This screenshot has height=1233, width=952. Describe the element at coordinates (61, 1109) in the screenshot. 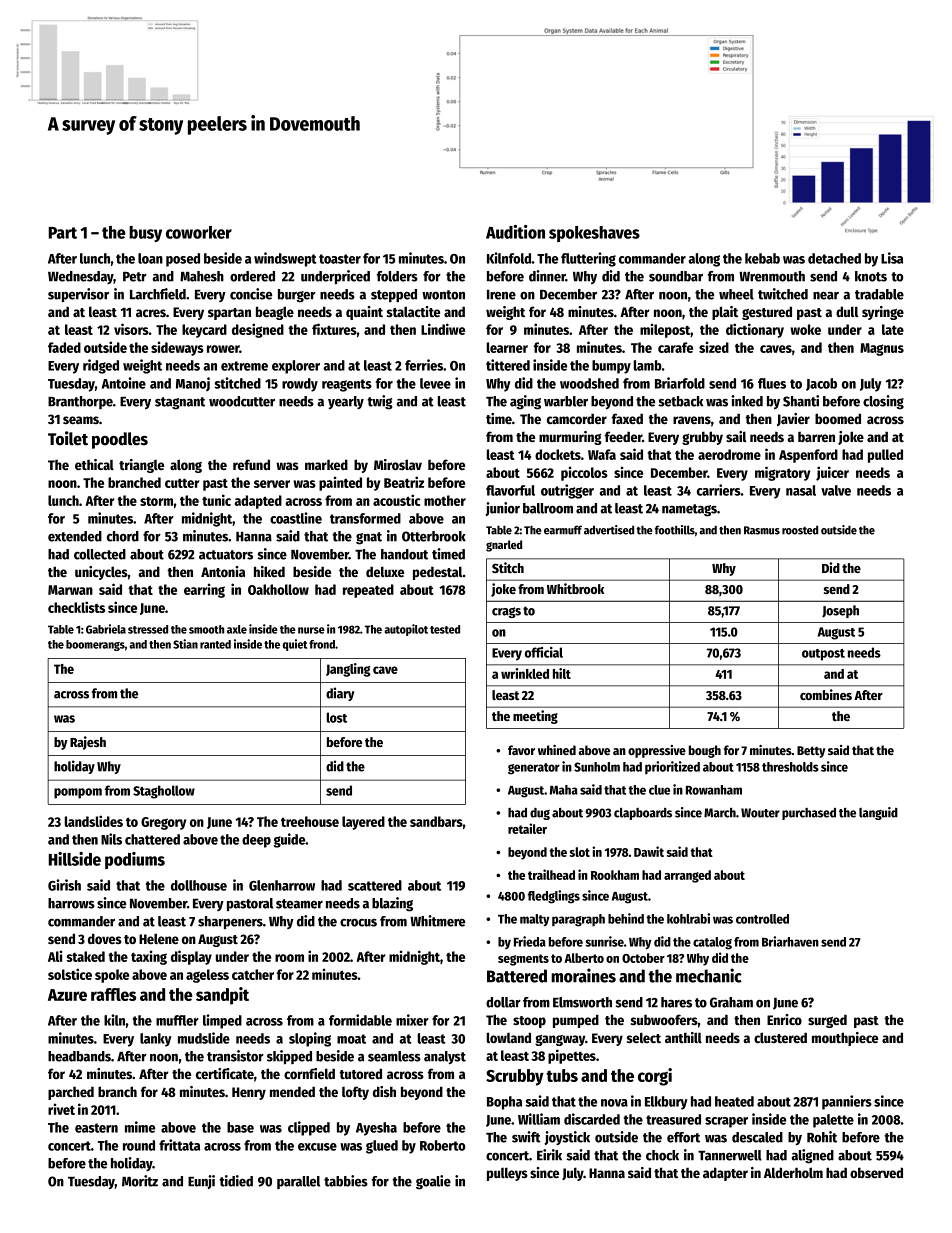

I see `rivet` at that location.
